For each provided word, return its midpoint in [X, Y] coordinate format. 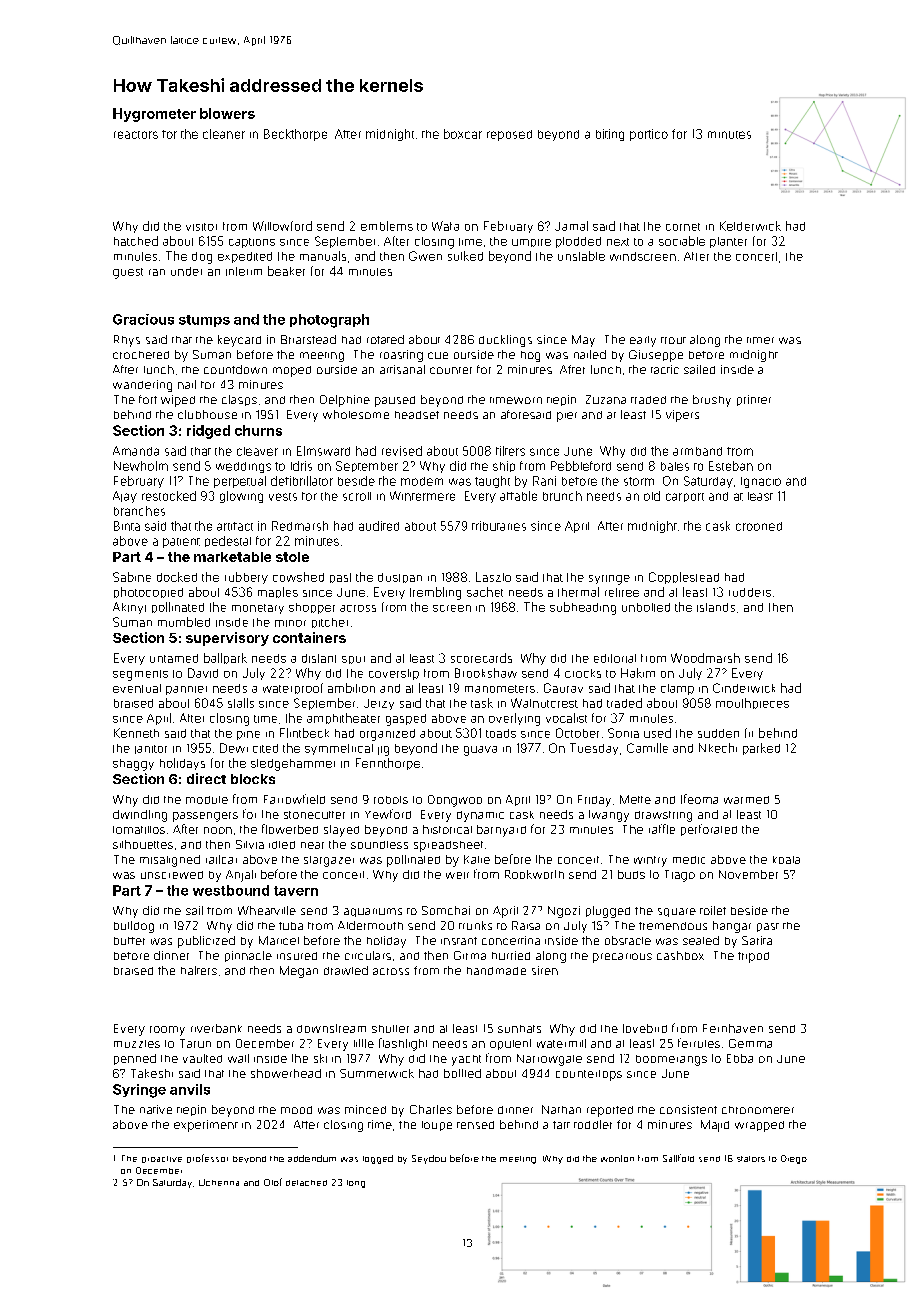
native [156, 1109]
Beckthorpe [295, 135]
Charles [431, 1109]
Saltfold [678, 1158]
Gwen [425, 256]
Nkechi [718, 748]
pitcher [330, 623]
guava [480, 751]
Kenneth [136, 733]
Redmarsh [300, 526]
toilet [713, 910]
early [643, 341]
